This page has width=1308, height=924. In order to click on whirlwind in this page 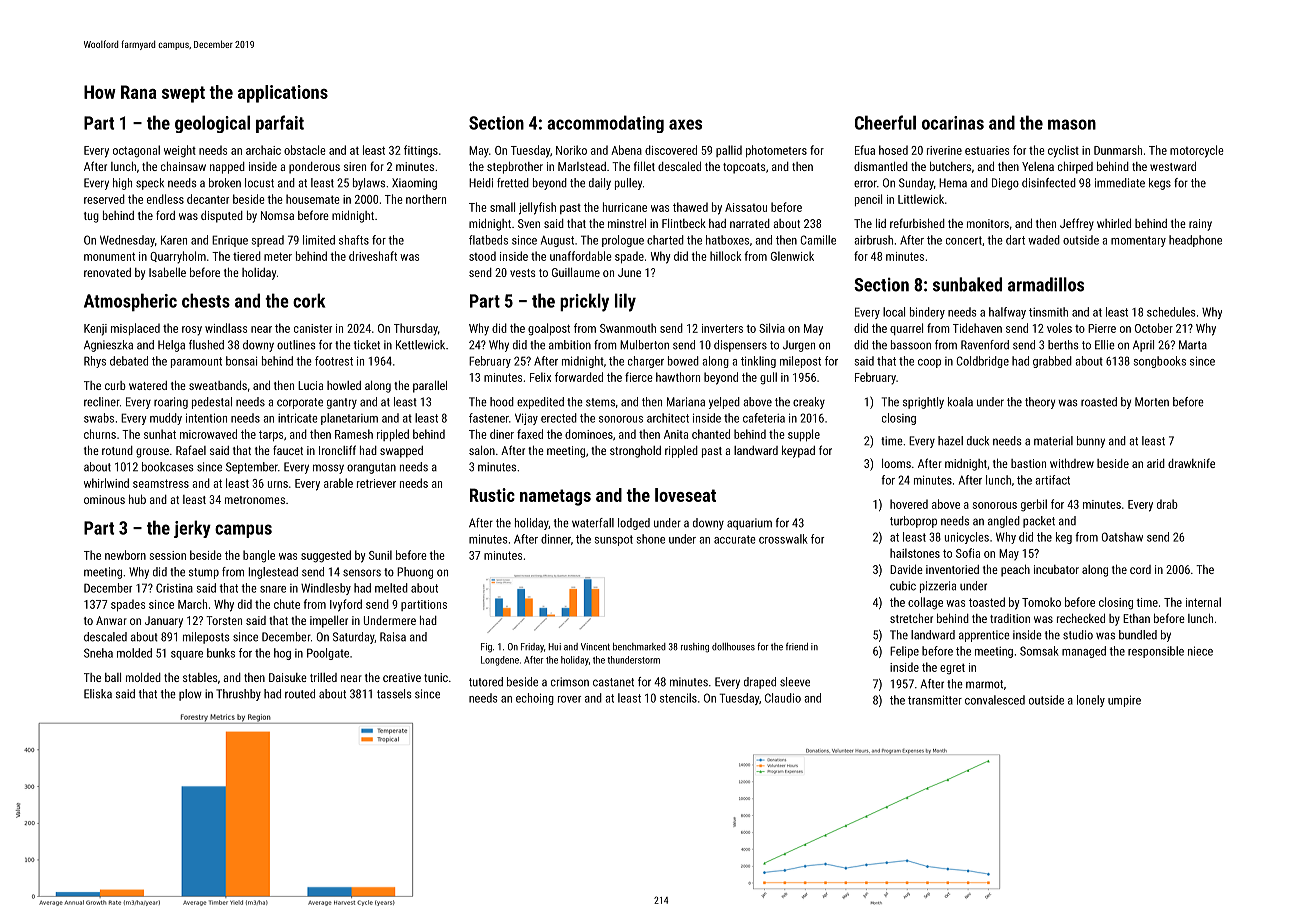, I will do `click(106, 483)`.
